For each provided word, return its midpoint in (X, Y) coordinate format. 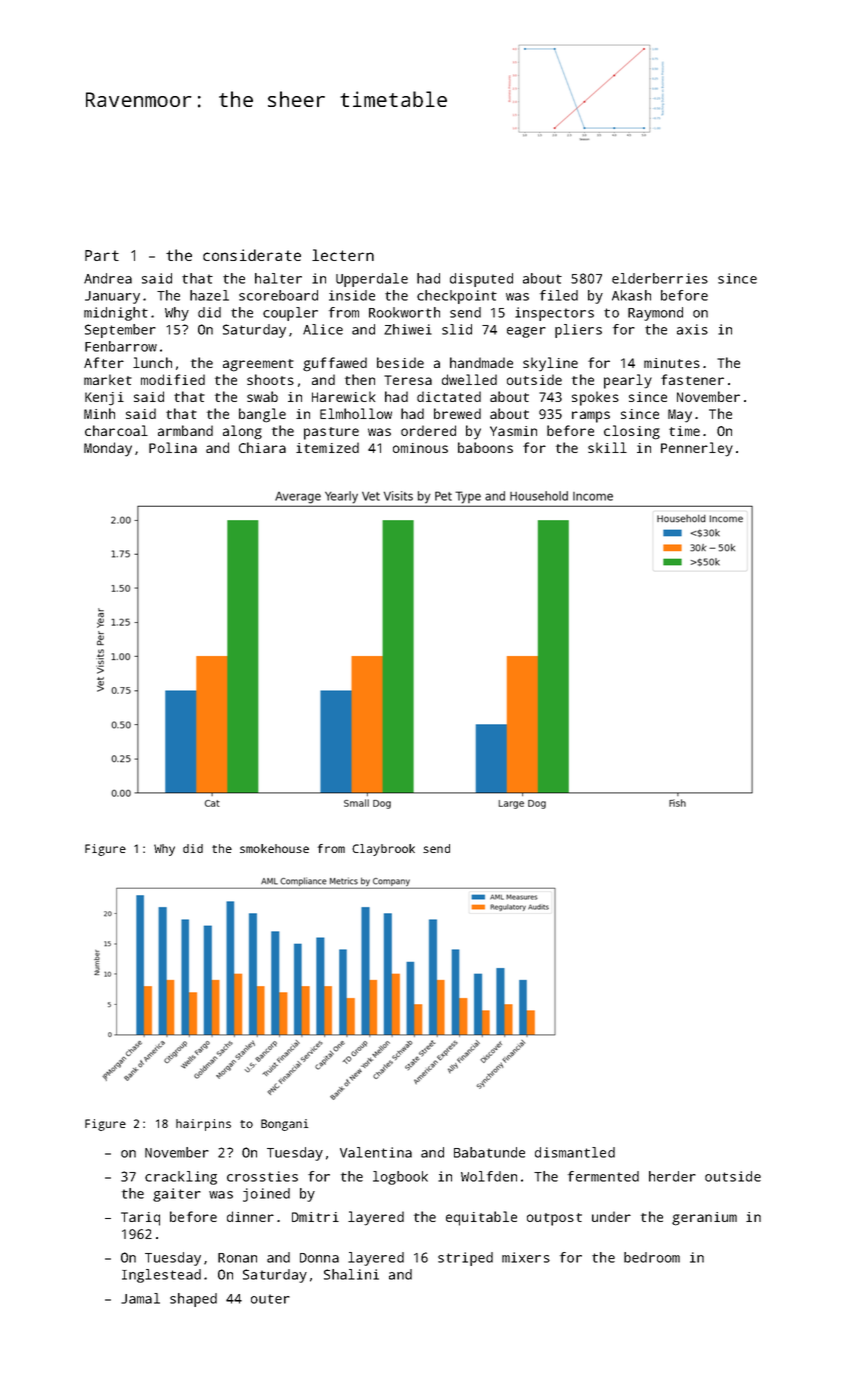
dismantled (575, 1152)
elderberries (660, 278)
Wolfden (489, 1176)
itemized (327, 447)
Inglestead (161, 1276)
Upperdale (372, 280)
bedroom (652, 1257)
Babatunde (489, 1152)
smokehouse (274, 848)
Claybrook (383, 850)
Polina (173, 447)
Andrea (108, 278)
